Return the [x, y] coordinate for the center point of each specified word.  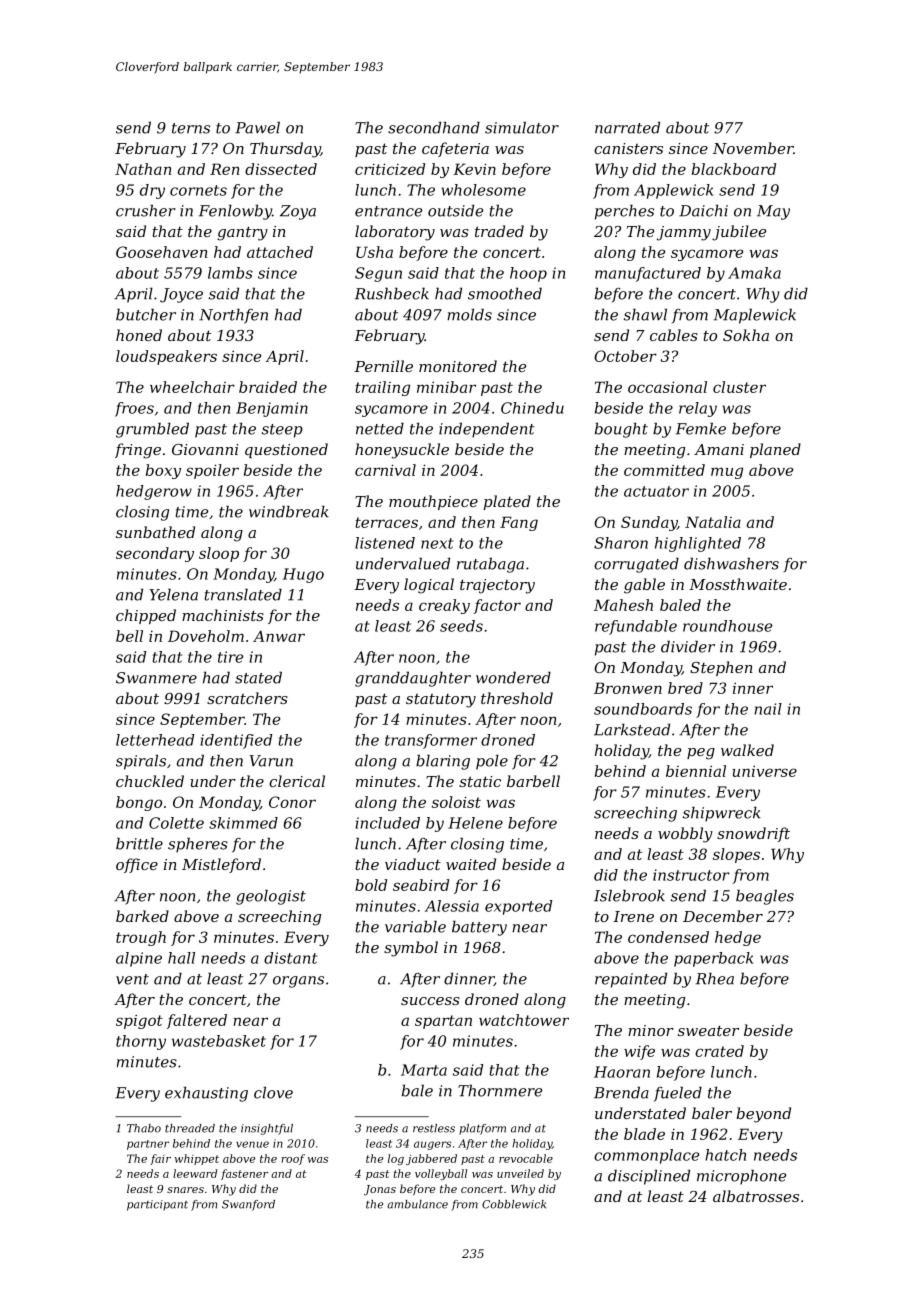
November [753, 148]
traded [499, 231]
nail [768, 709]
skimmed [243, 823]
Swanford [248, 1205]
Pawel [257, 127]
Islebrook [629, 895]
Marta [424, 1070]
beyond [764, 1115]
